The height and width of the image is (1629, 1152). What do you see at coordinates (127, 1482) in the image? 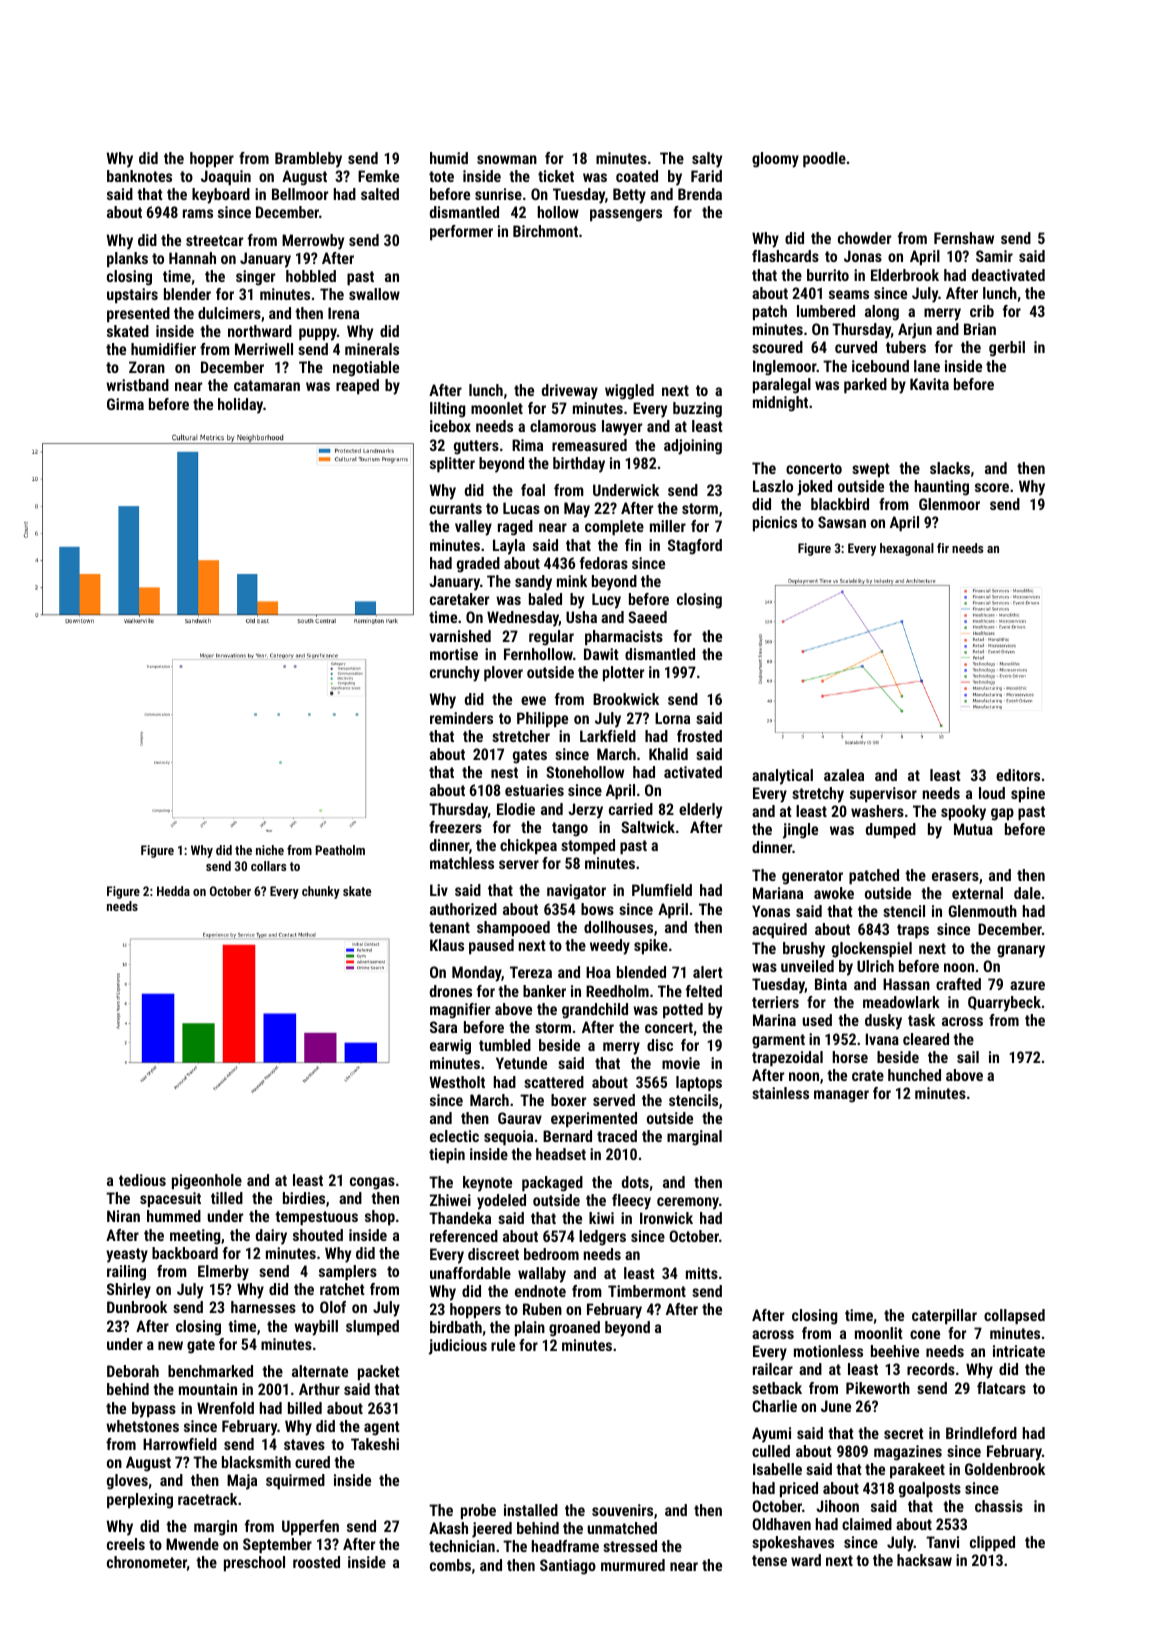
I see `gloves` at bounding box center [127, 1482].
